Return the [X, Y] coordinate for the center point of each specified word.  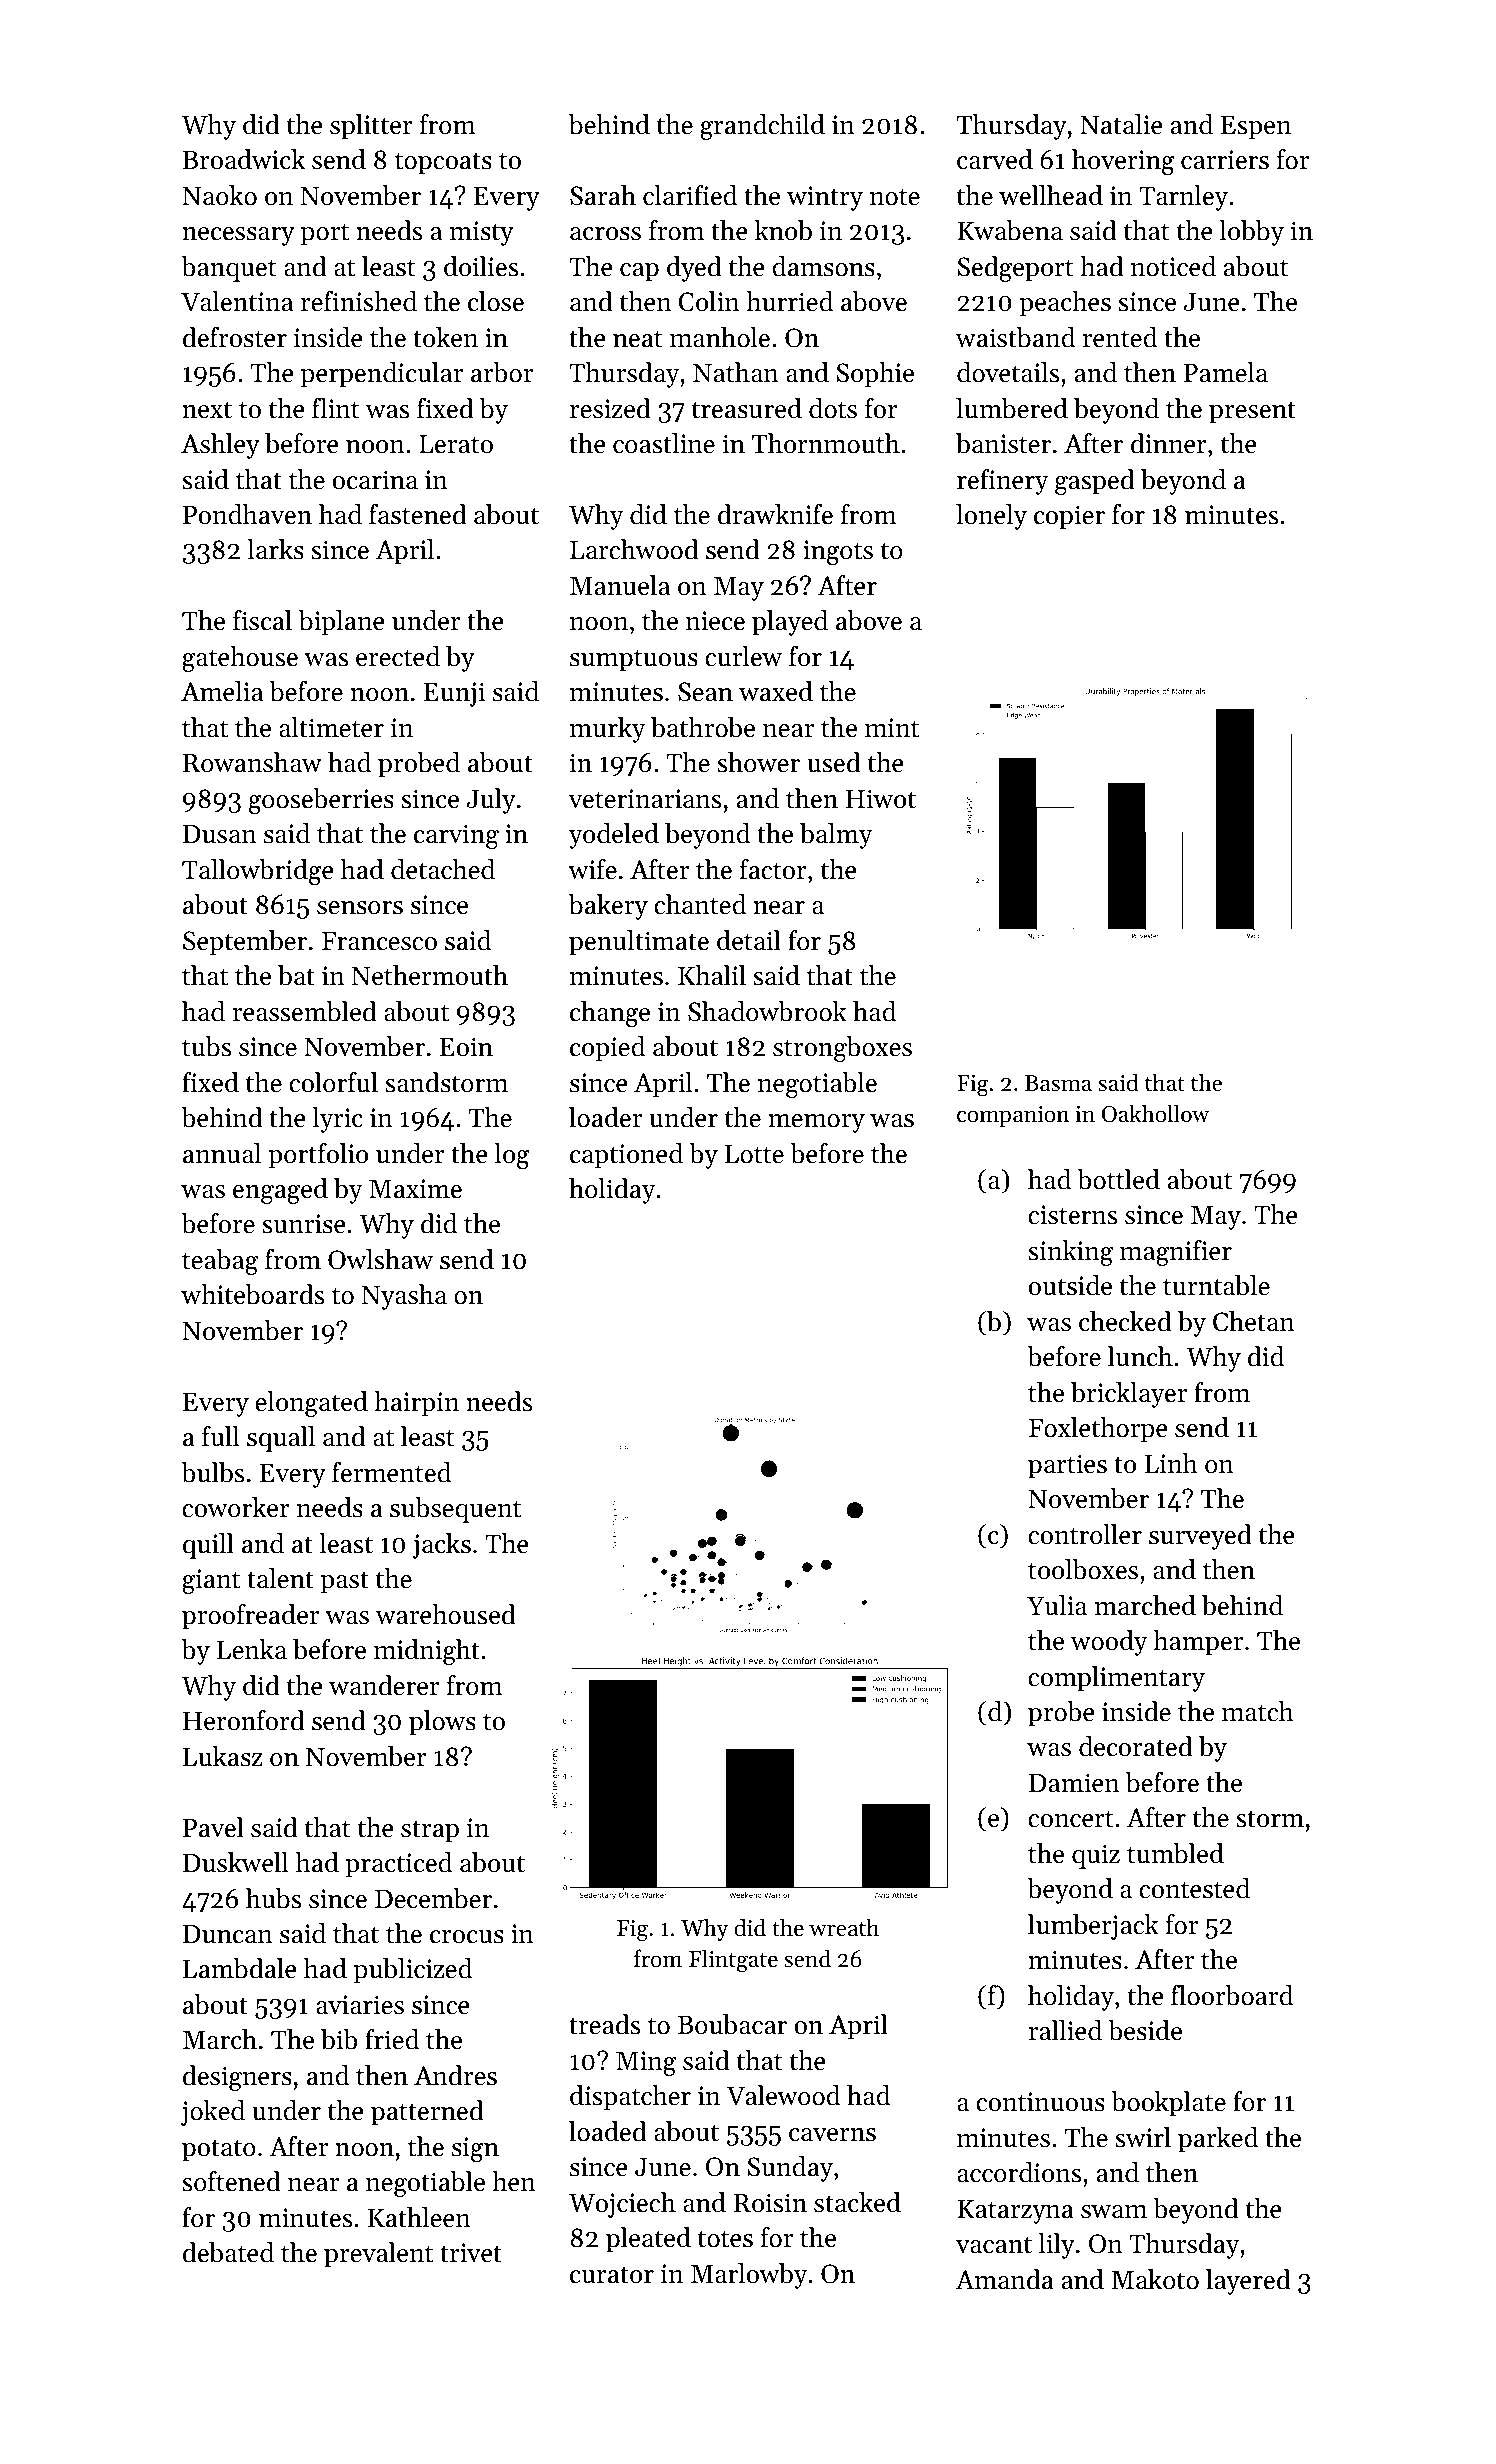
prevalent [378, 2255]
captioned [626, 1156]
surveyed [1200, 1537]
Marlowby [749, 2276]
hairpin [416, 1404]
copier [1069, 517]
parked [1218, 2140]
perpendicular [382, 375]
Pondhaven [247, 514]
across [605, 234]
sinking [1070, 1253]
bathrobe [703, 727]
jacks [441, 1546]
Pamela [1226, 372]
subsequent [455, 1510]
